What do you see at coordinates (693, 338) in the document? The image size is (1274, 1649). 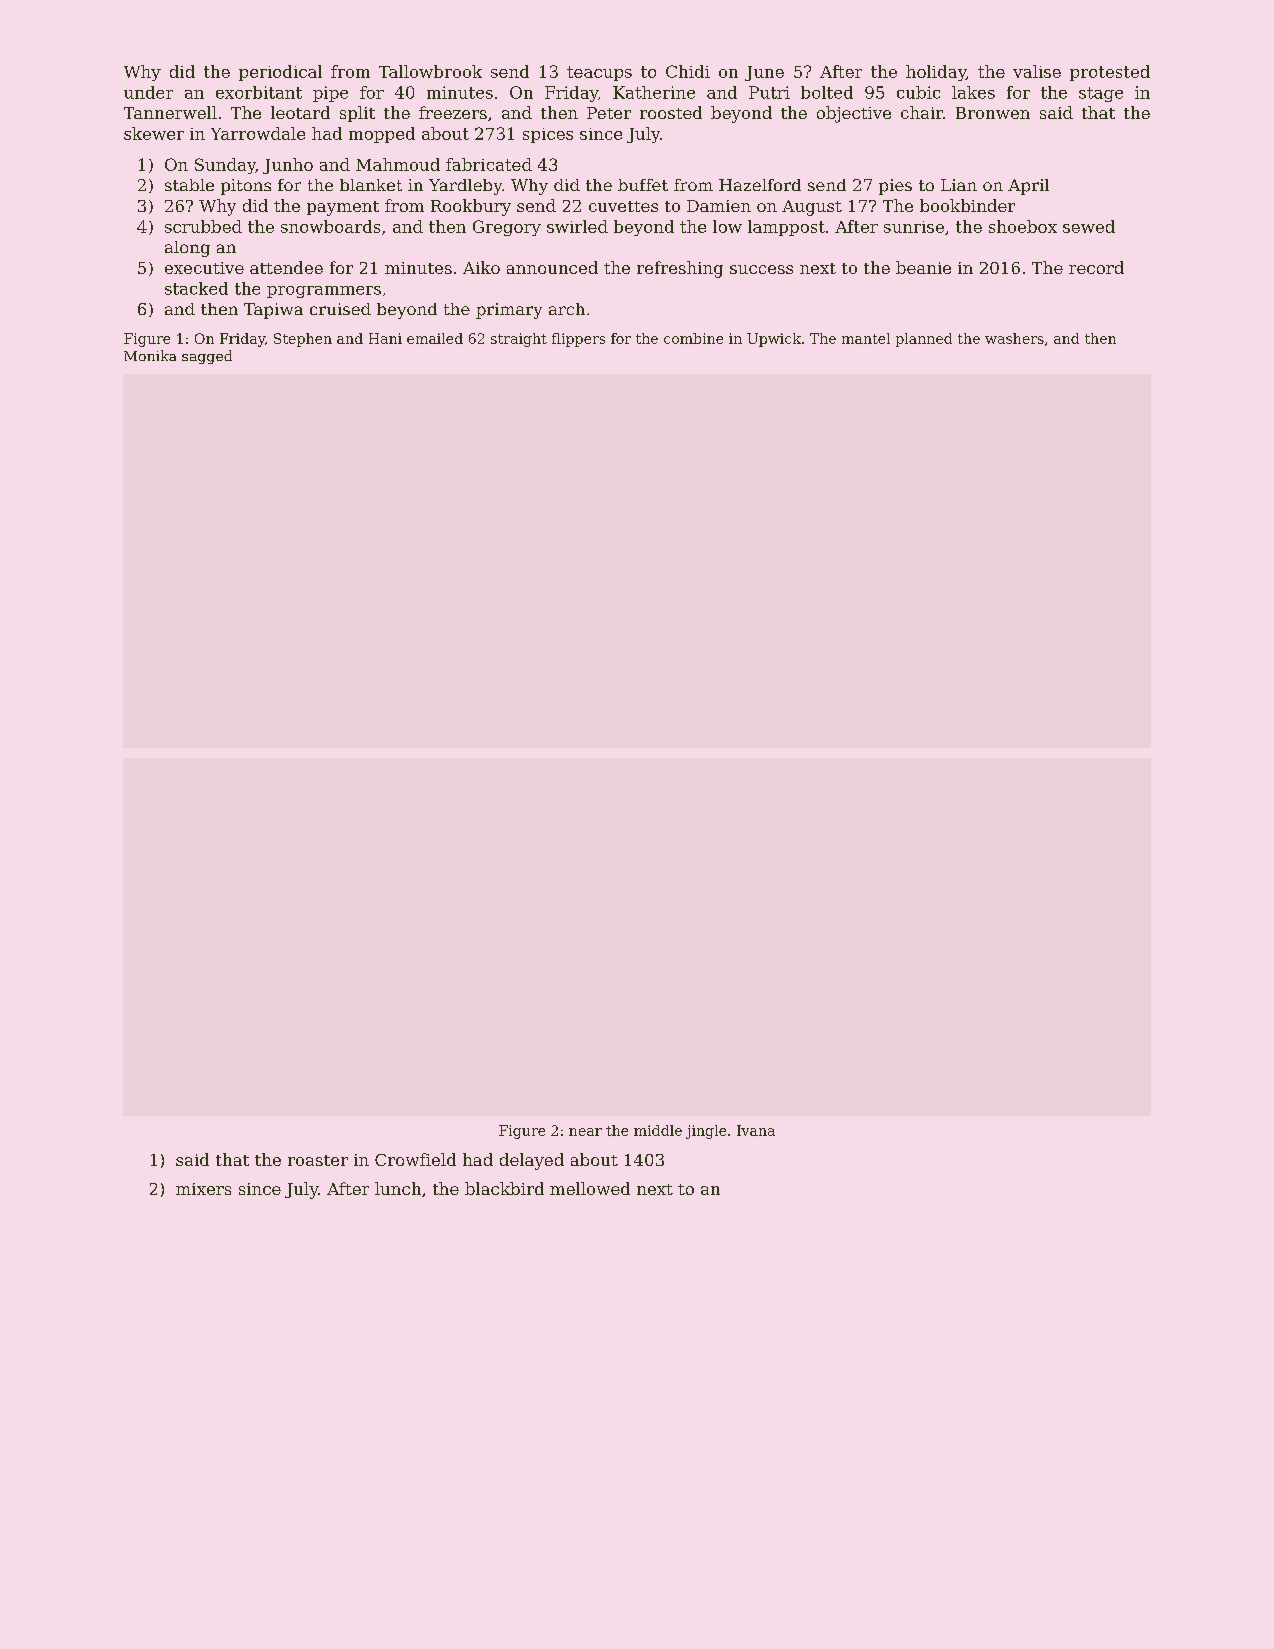 I see `combine` at bounding box center [693, 338].
